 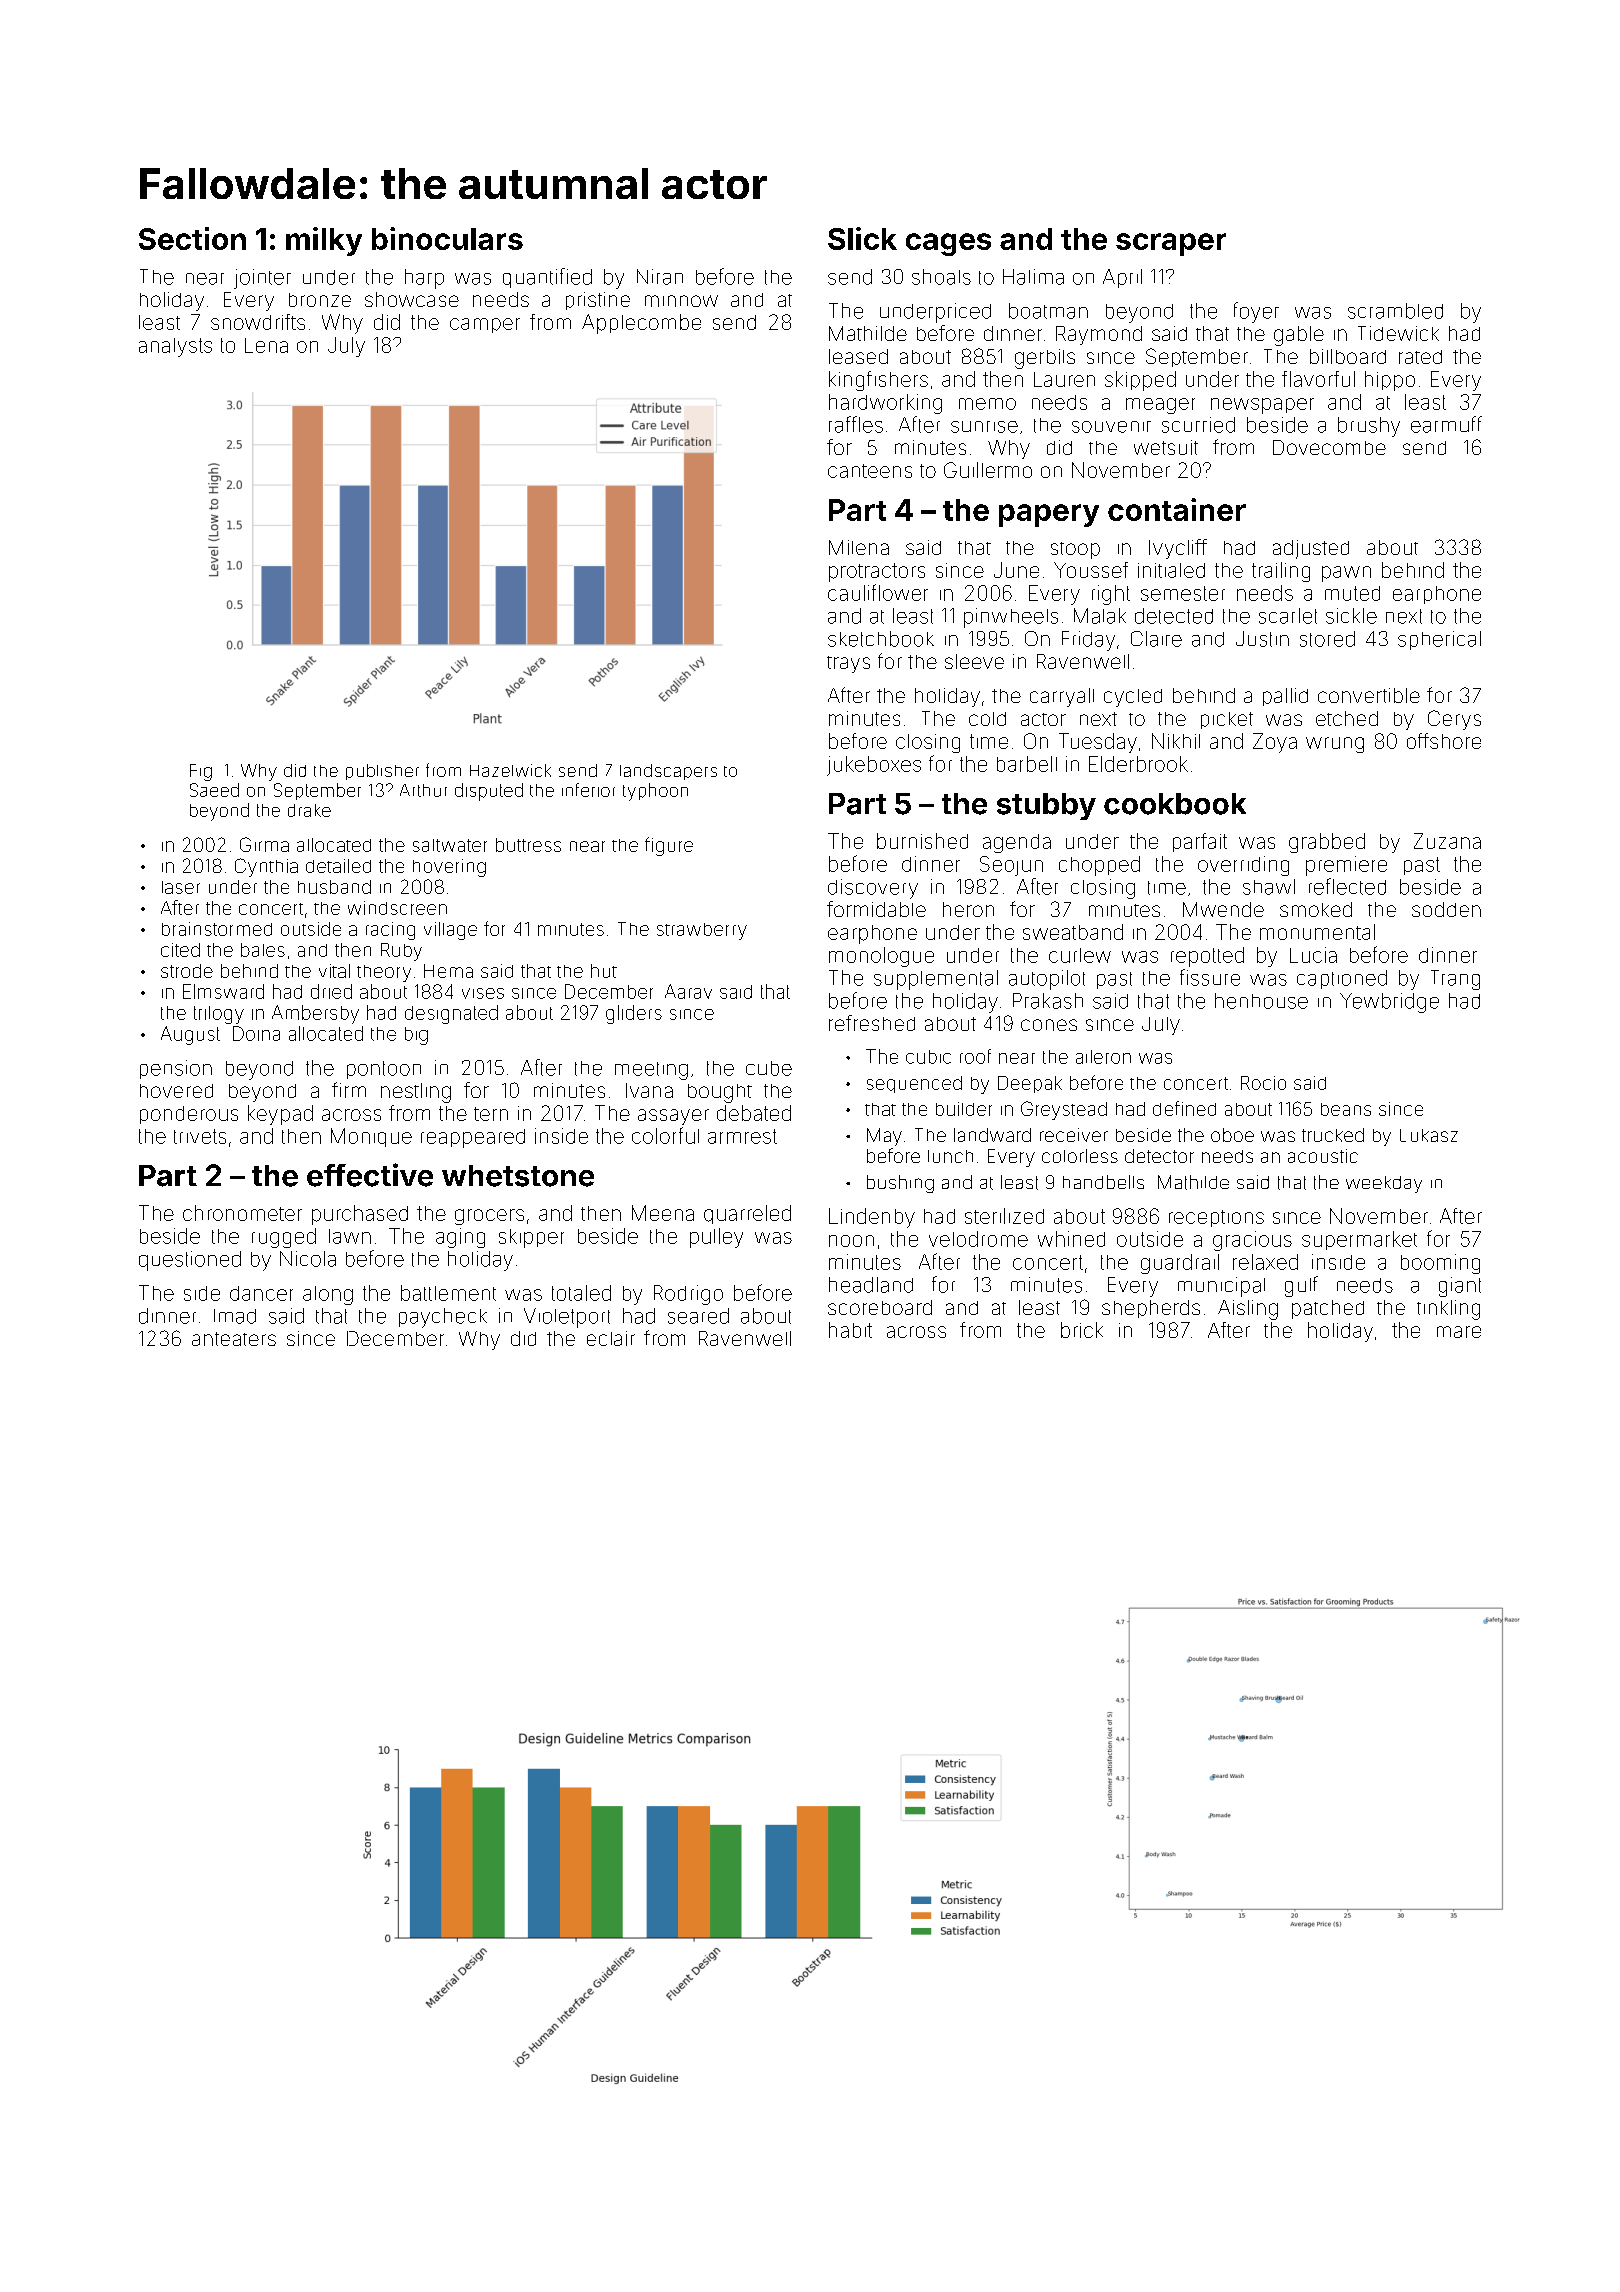 What do you see at coordinates (878, 381) in the screenshot?
I see `kingfishers` at bounding box center [878, 381].
